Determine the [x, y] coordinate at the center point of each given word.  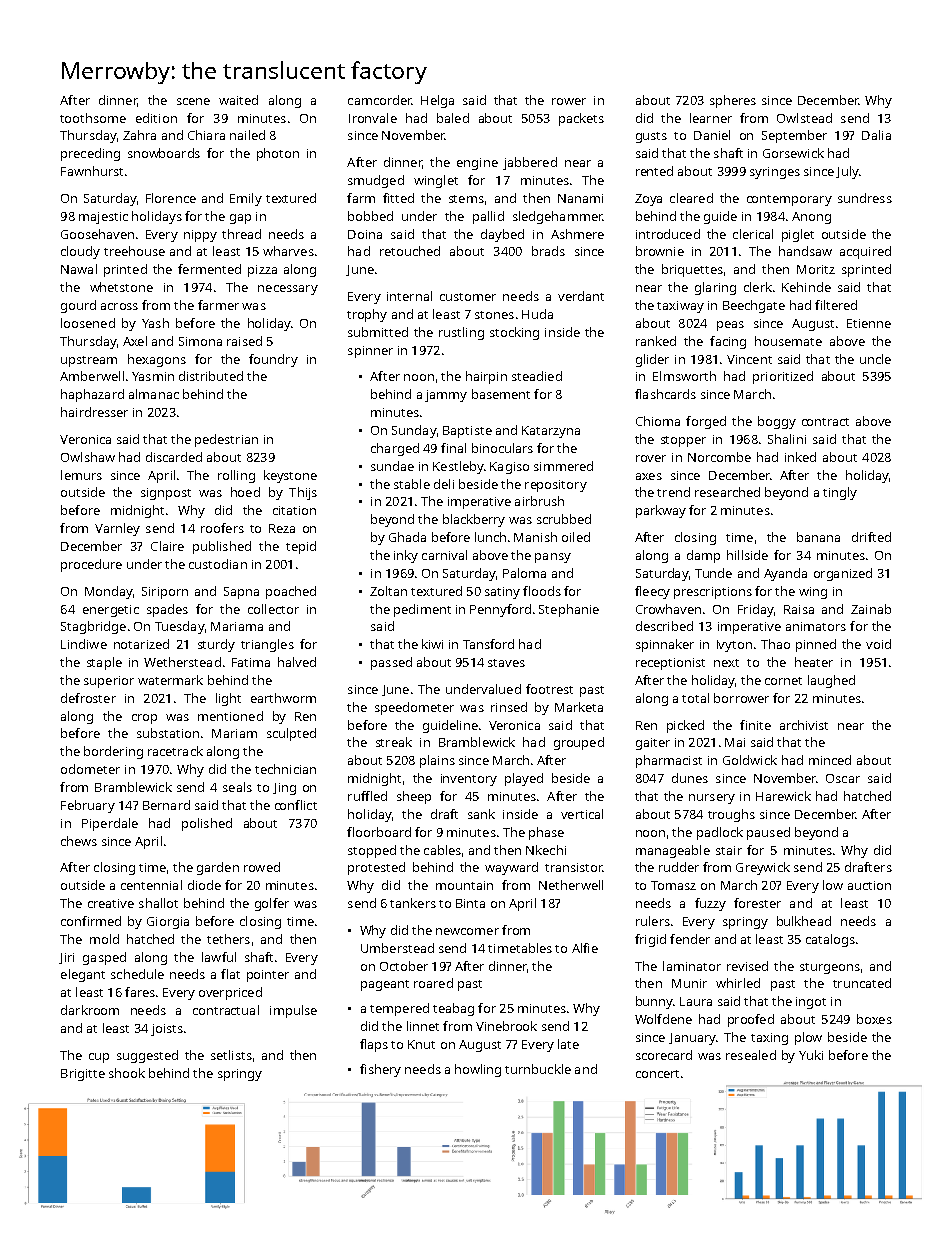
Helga [437, 101]
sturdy [216, 645]
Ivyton [734, 646]
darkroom [90, 1010]
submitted [378, 332]
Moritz [816, 269]
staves [506, 663]
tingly [840, 493]
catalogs [830, 940]
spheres [733, 101]
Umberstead [397, 948]
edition [156, 118]
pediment [422, 610]
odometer [90, 769]
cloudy [80, 252]
